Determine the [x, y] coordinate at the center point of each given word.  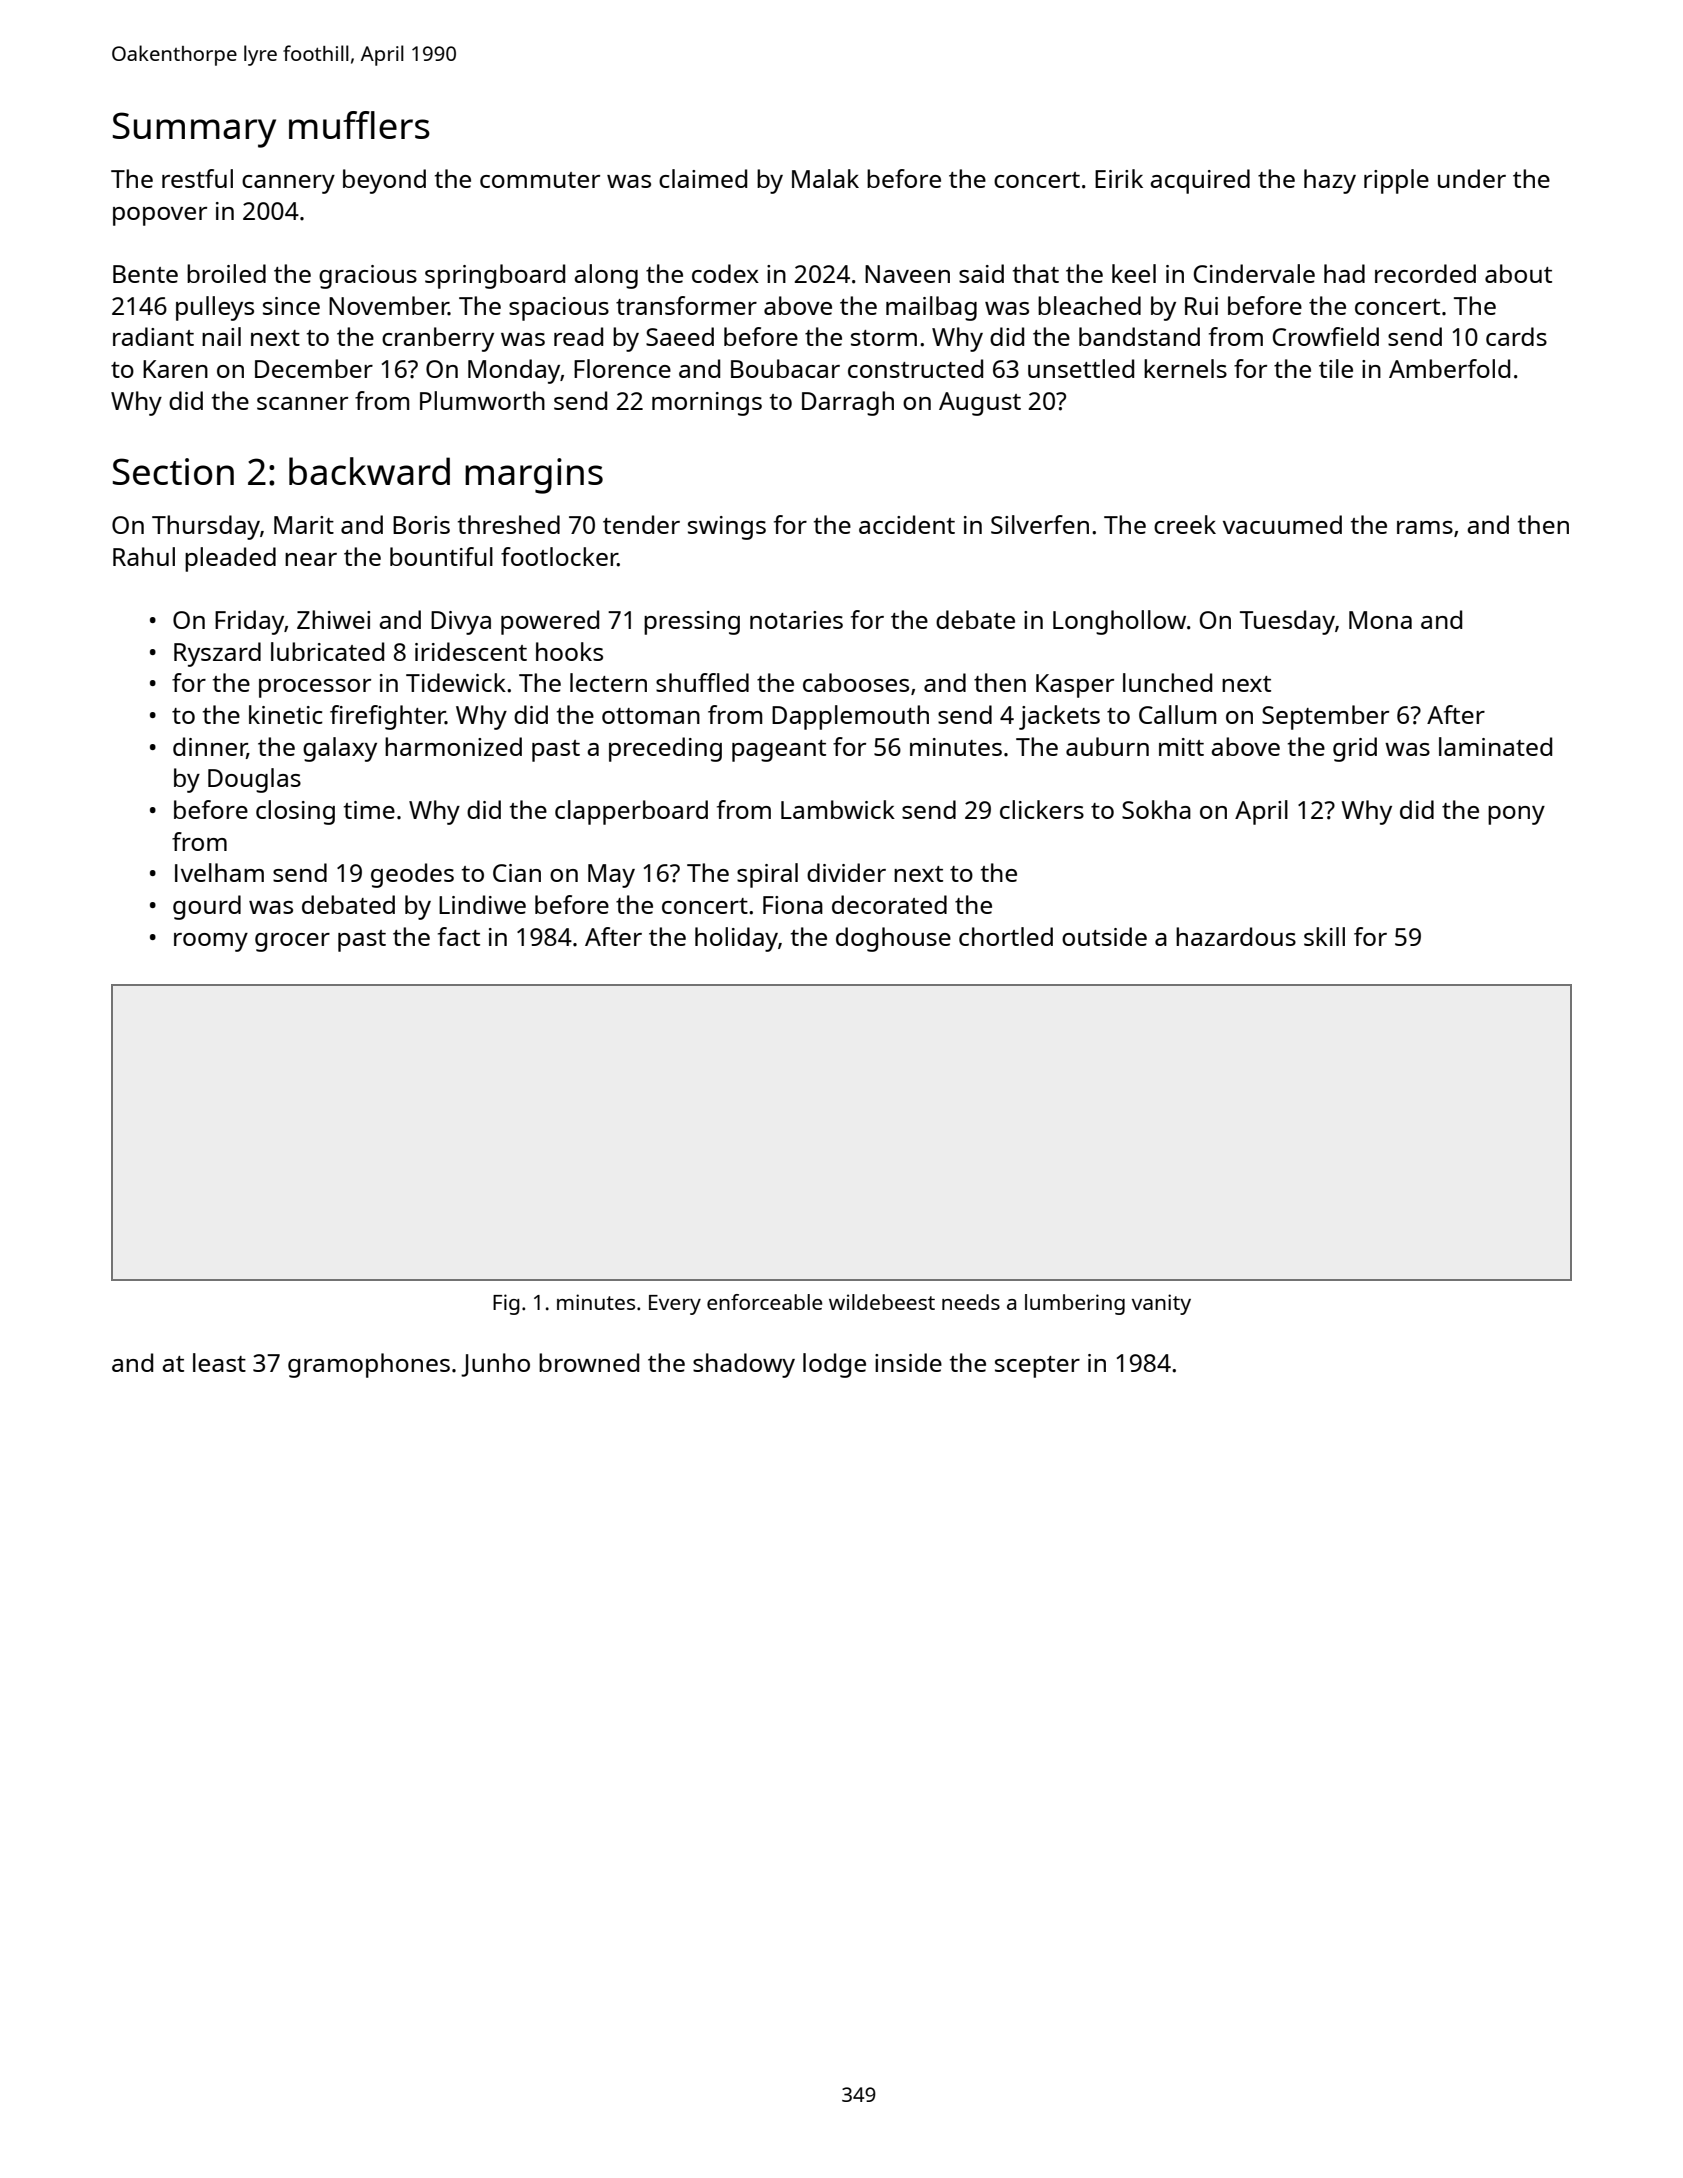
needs [971, 1302]
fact [459, 936]
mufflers [359, 125]
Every [675, 1305]
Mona [1380, 620]
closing [295, 812]
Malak [825, 178]
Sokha [1156, 809]
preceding [665, 749]
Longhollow [1119, 622]
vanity [1161, 1304]
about [1518, 273]
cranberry [438, 339]
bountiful [441, 556]
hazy [1330, 181]
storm [884, 338]
